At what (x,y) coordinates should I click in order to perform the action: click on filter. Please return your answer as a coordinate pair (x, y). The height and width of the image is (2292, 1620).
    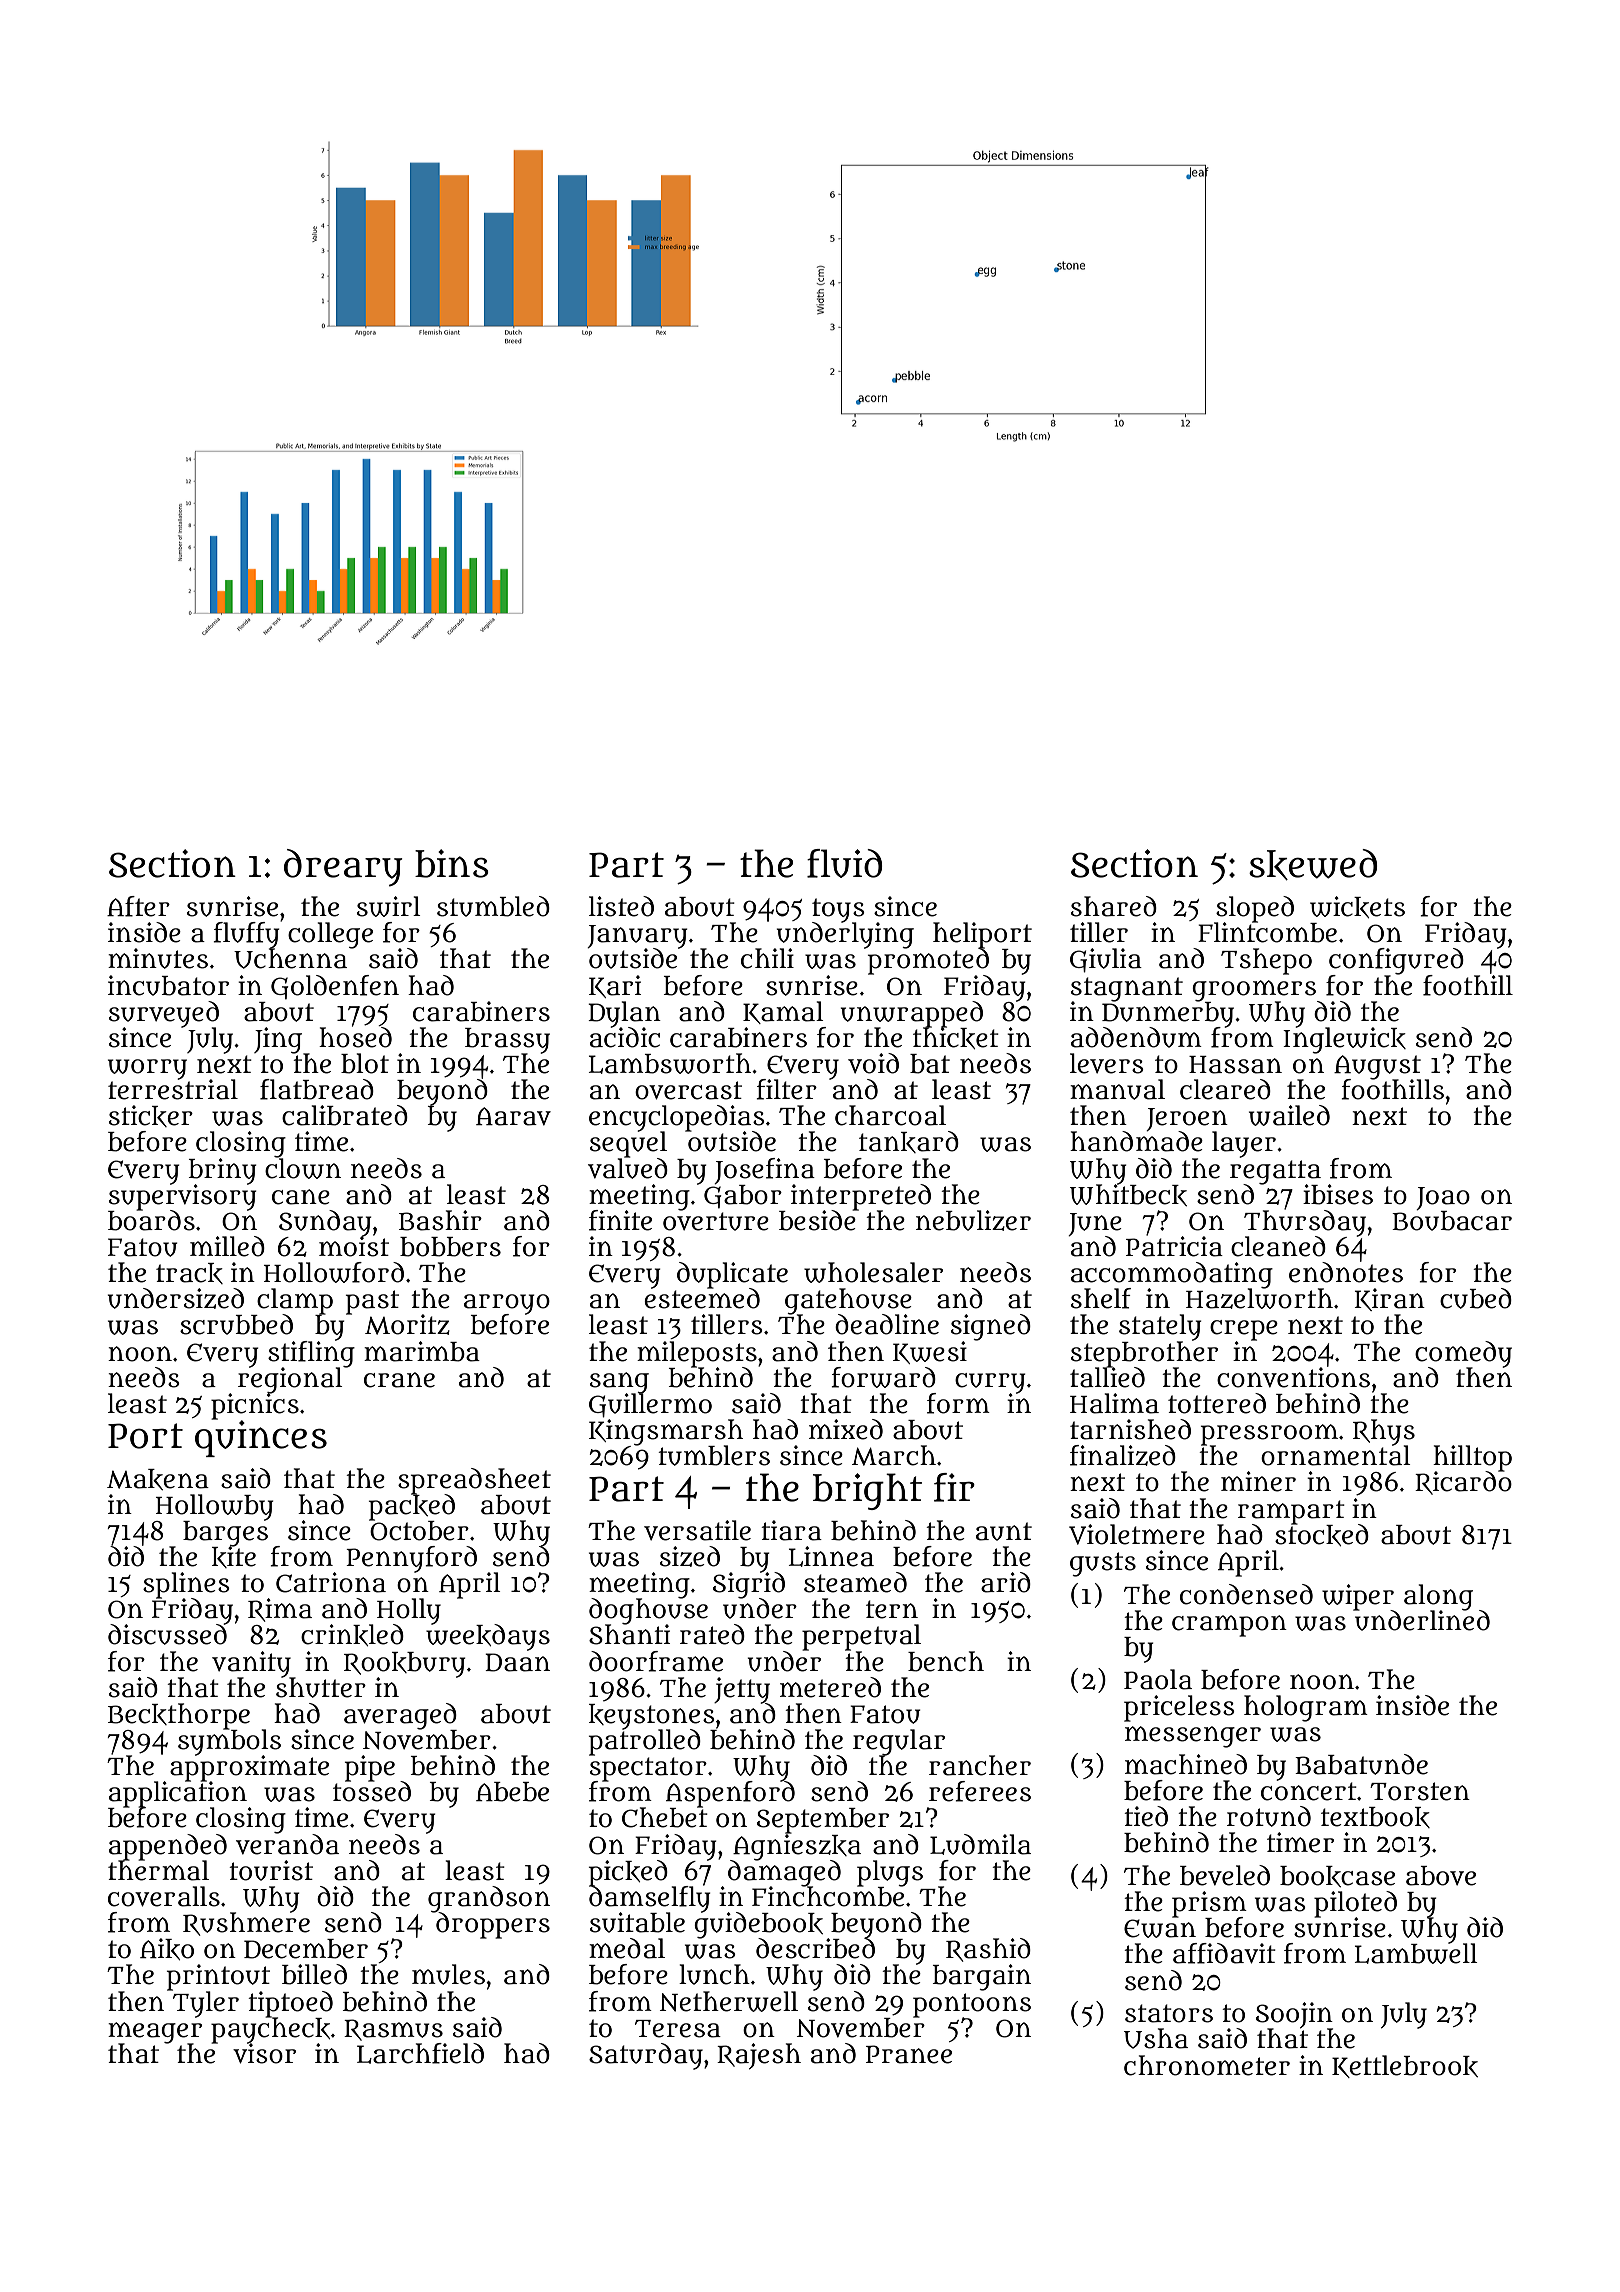
    Looking at the image, I should click on (786, 1089).
